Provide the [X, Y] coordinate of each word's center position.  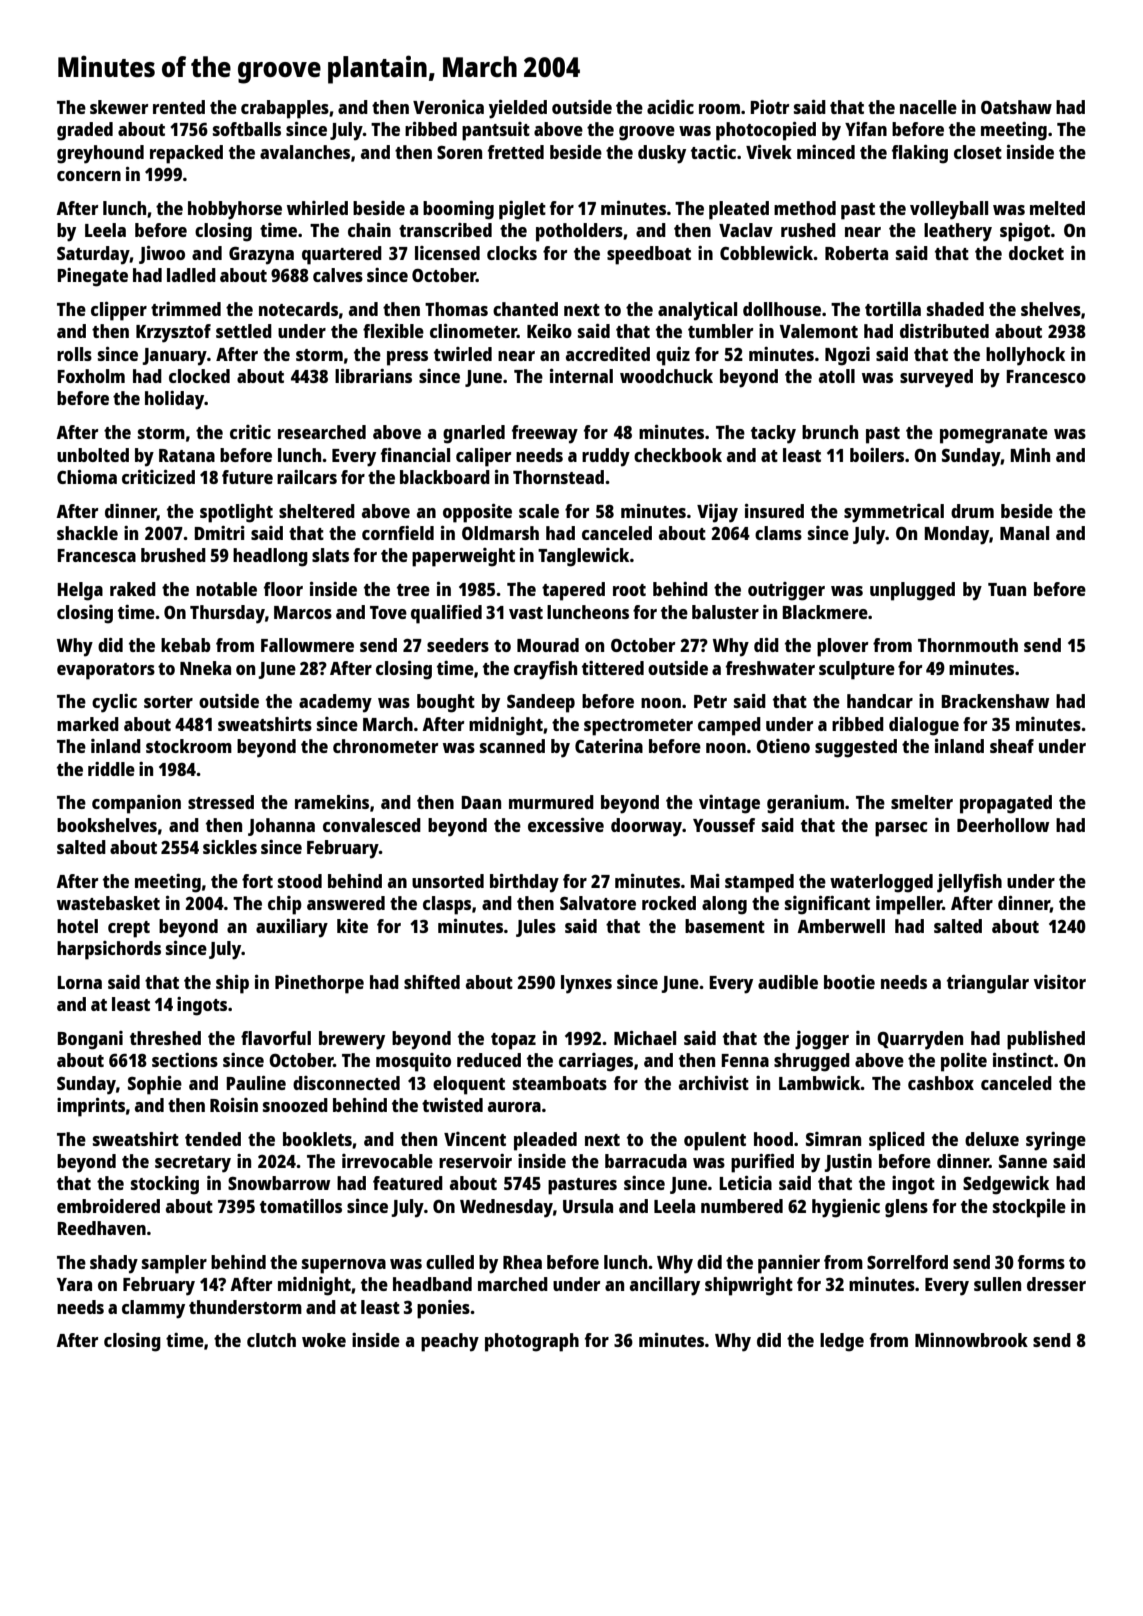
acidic [670, 107]
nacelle [928, 107]
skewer [119, 107]
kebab [186, 645]
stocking [165, 1185]
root [629, 590]
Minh [1030, 455]
